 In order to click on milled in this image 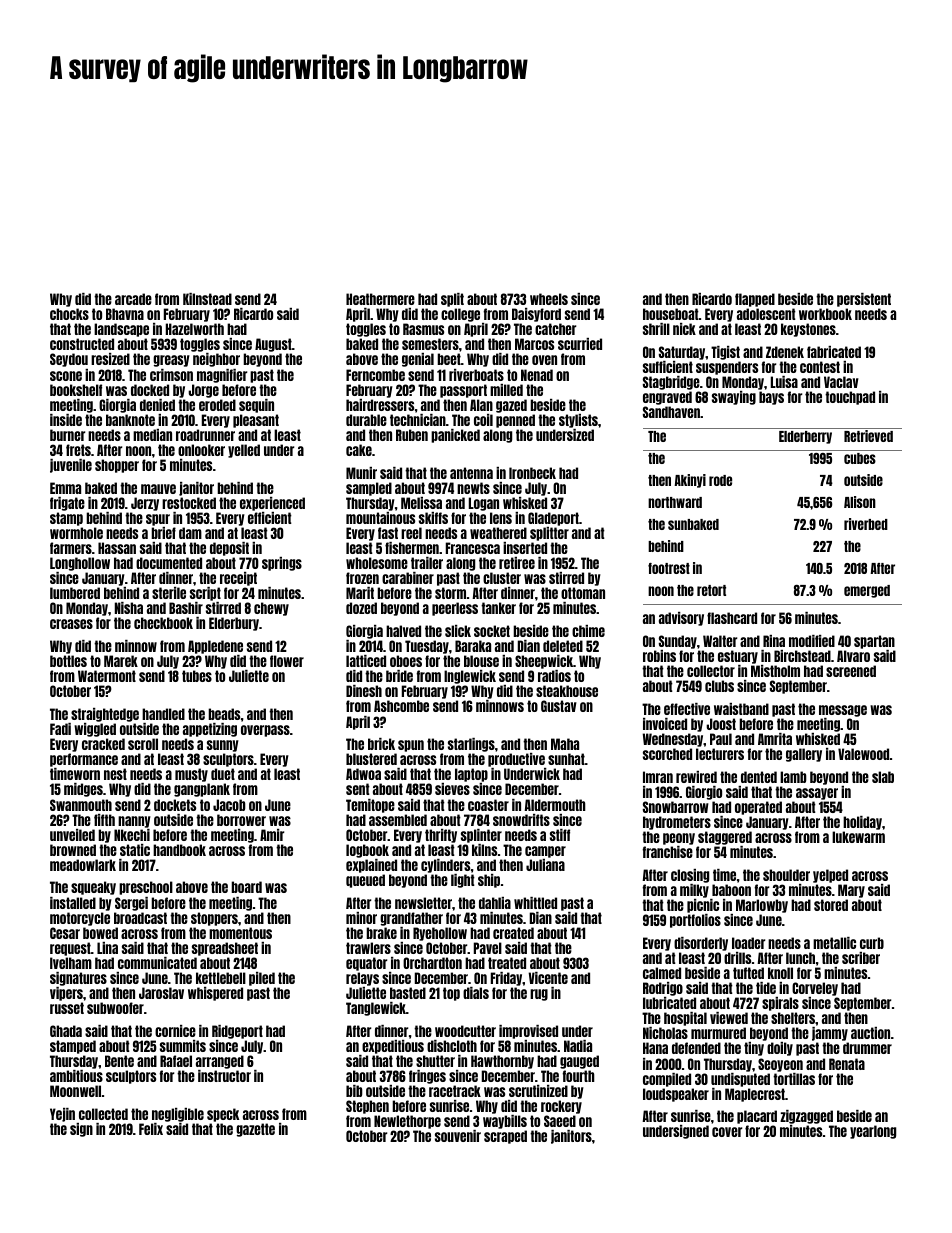, I will do `click(506, 390)`.
